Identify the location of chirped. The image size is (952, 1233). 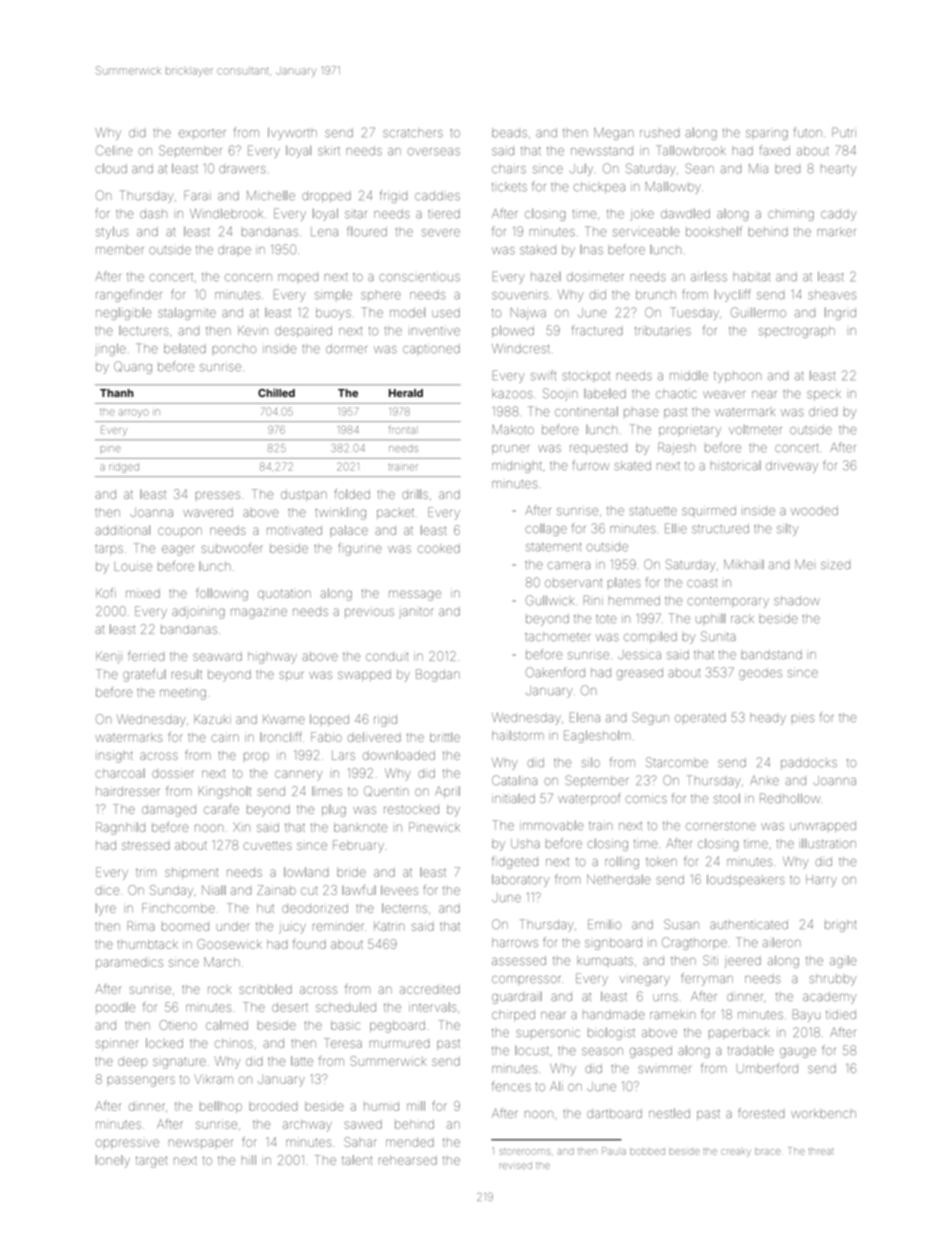
(513, 1015).
